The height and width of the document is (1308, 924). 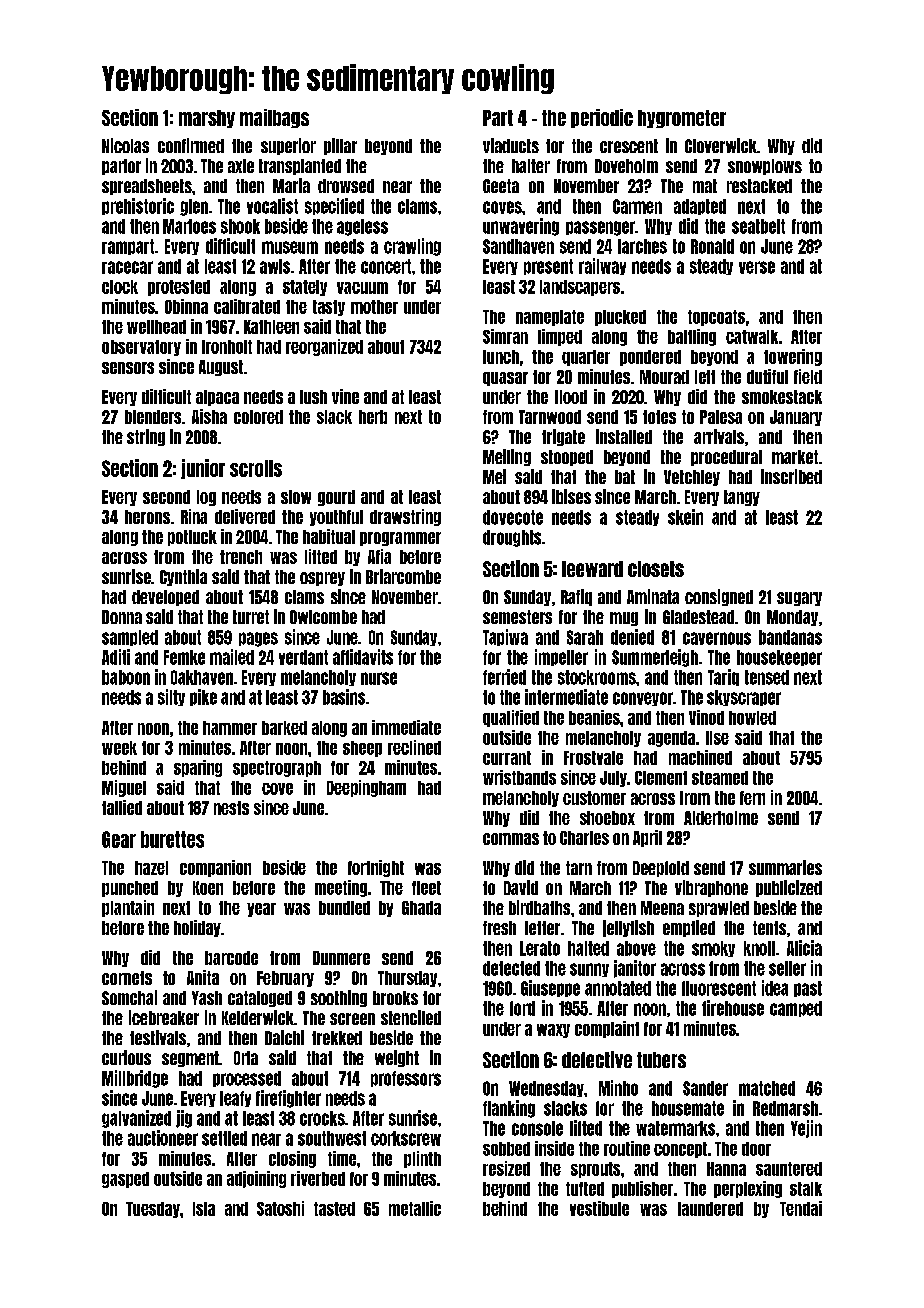 I want to click on sensors, so click(x=128, y=368).
